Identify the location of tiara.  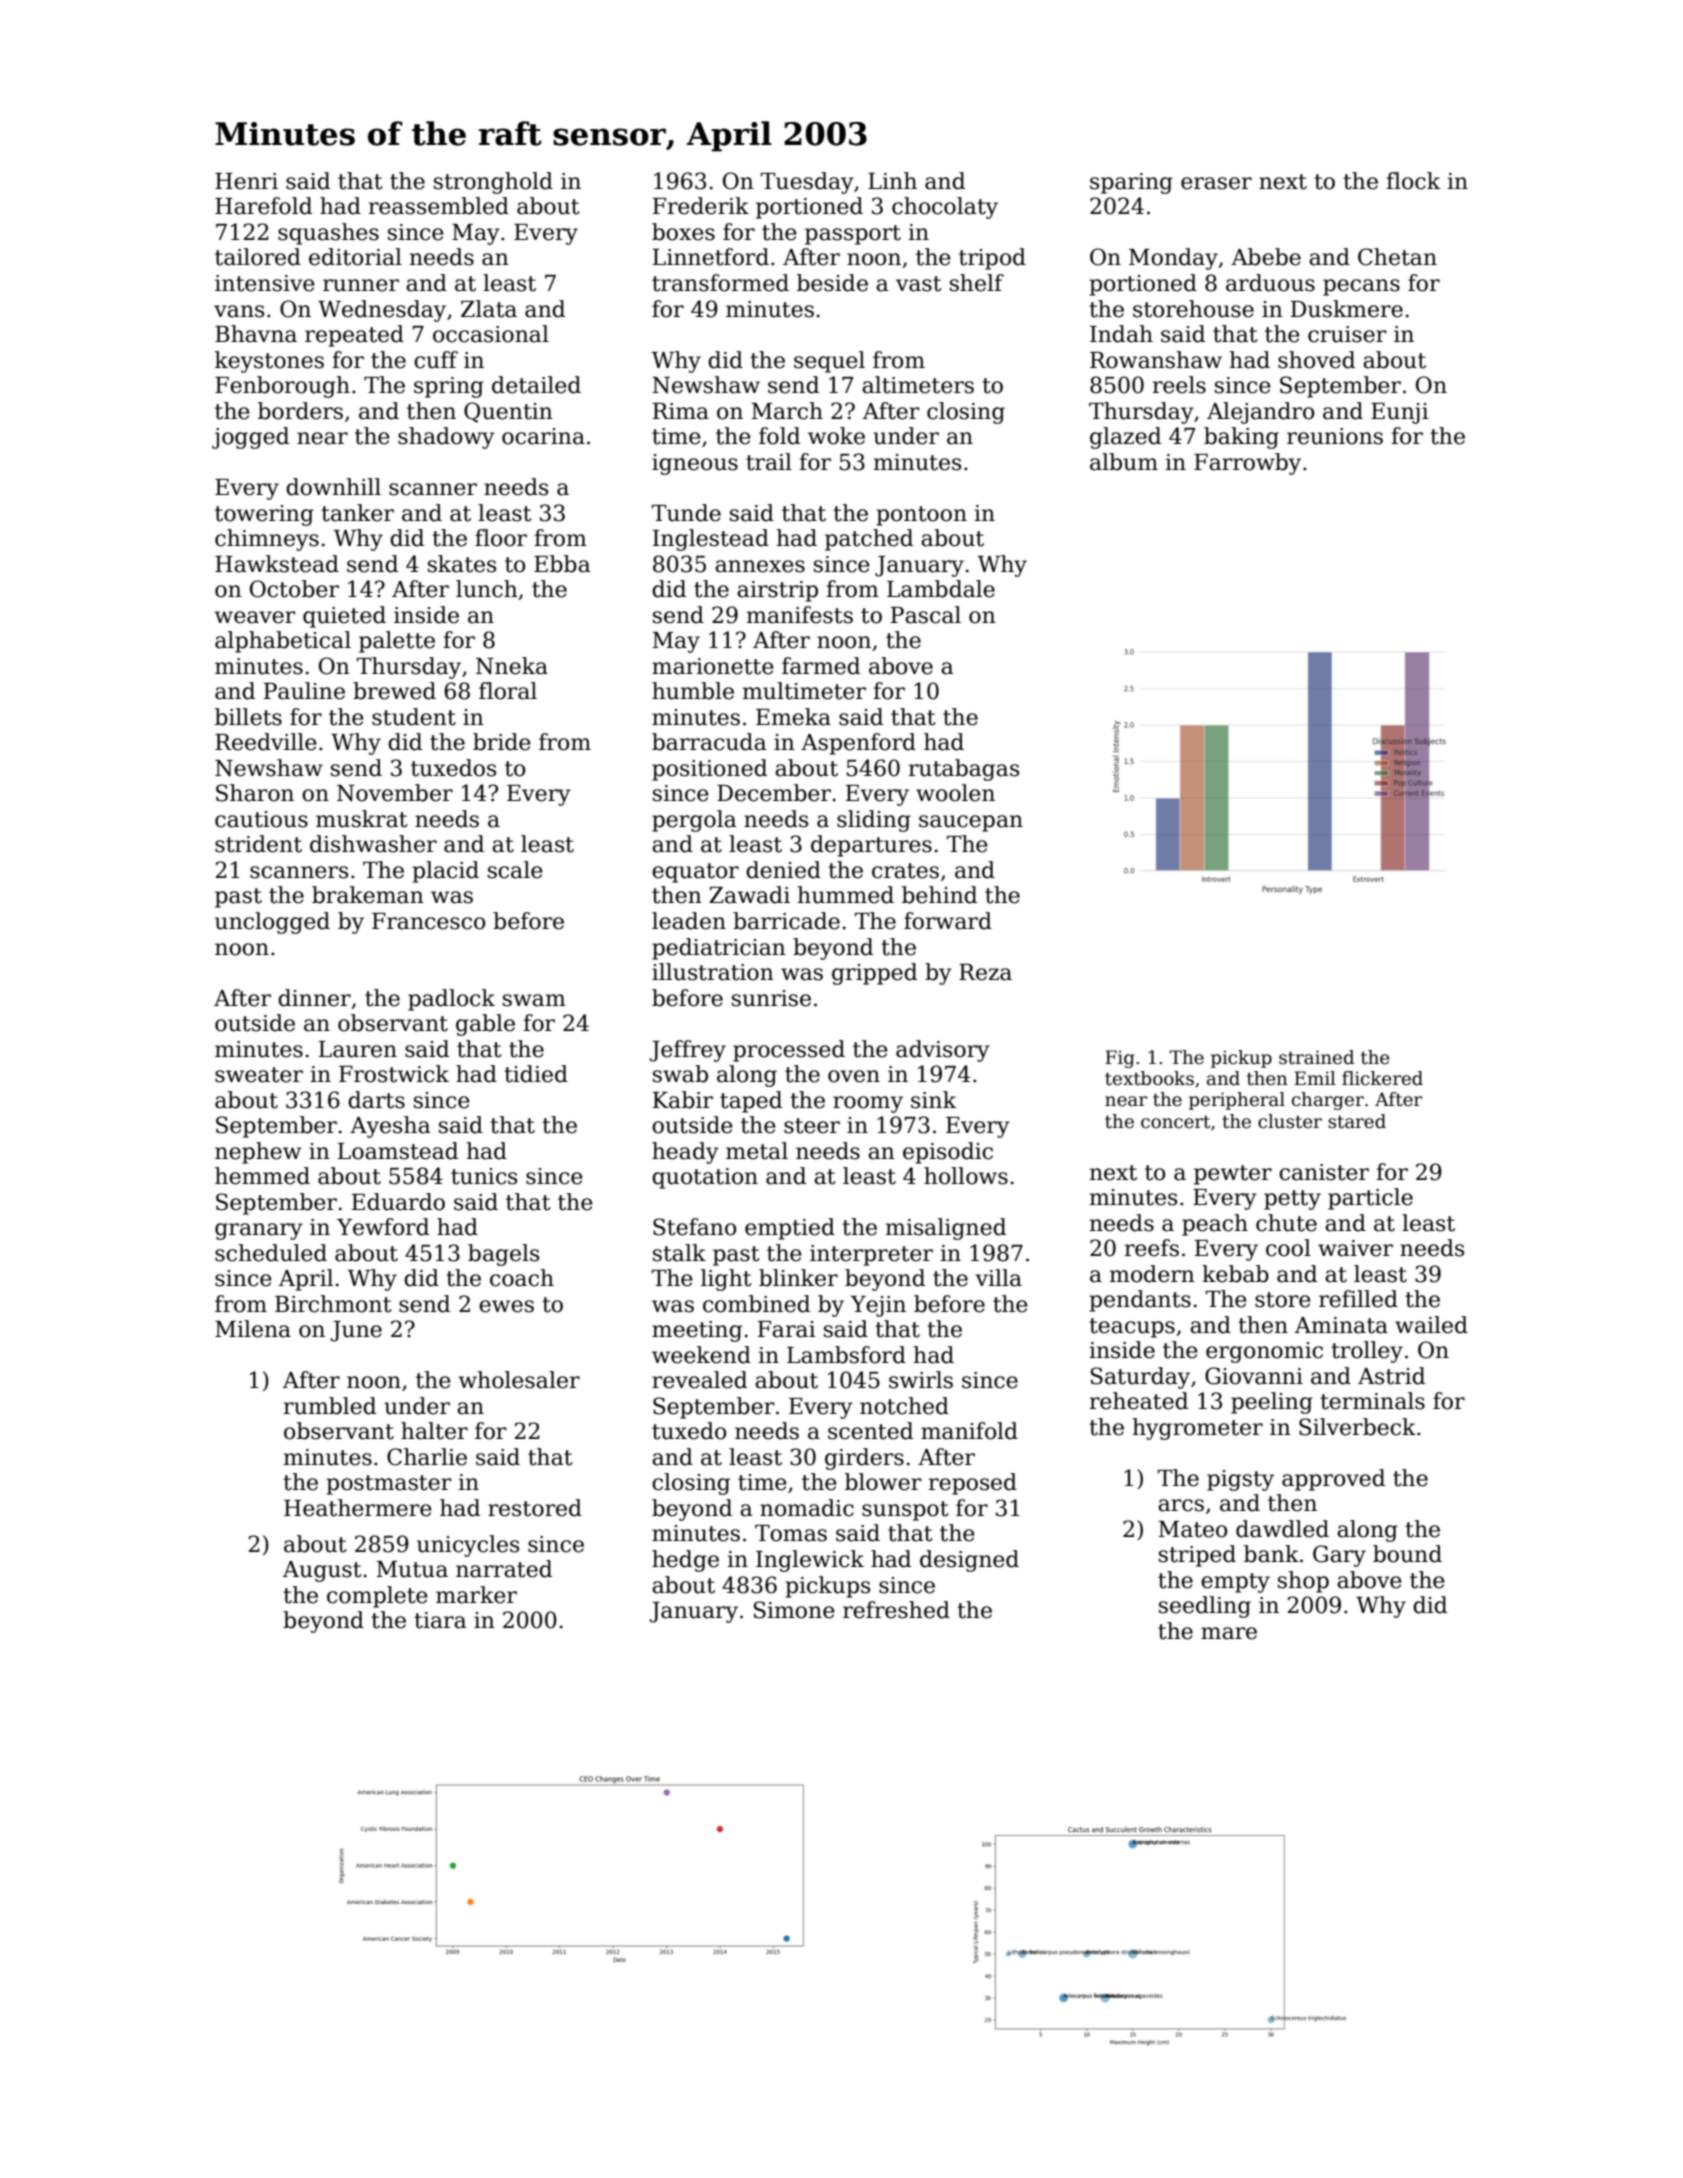
(440, 1620).
